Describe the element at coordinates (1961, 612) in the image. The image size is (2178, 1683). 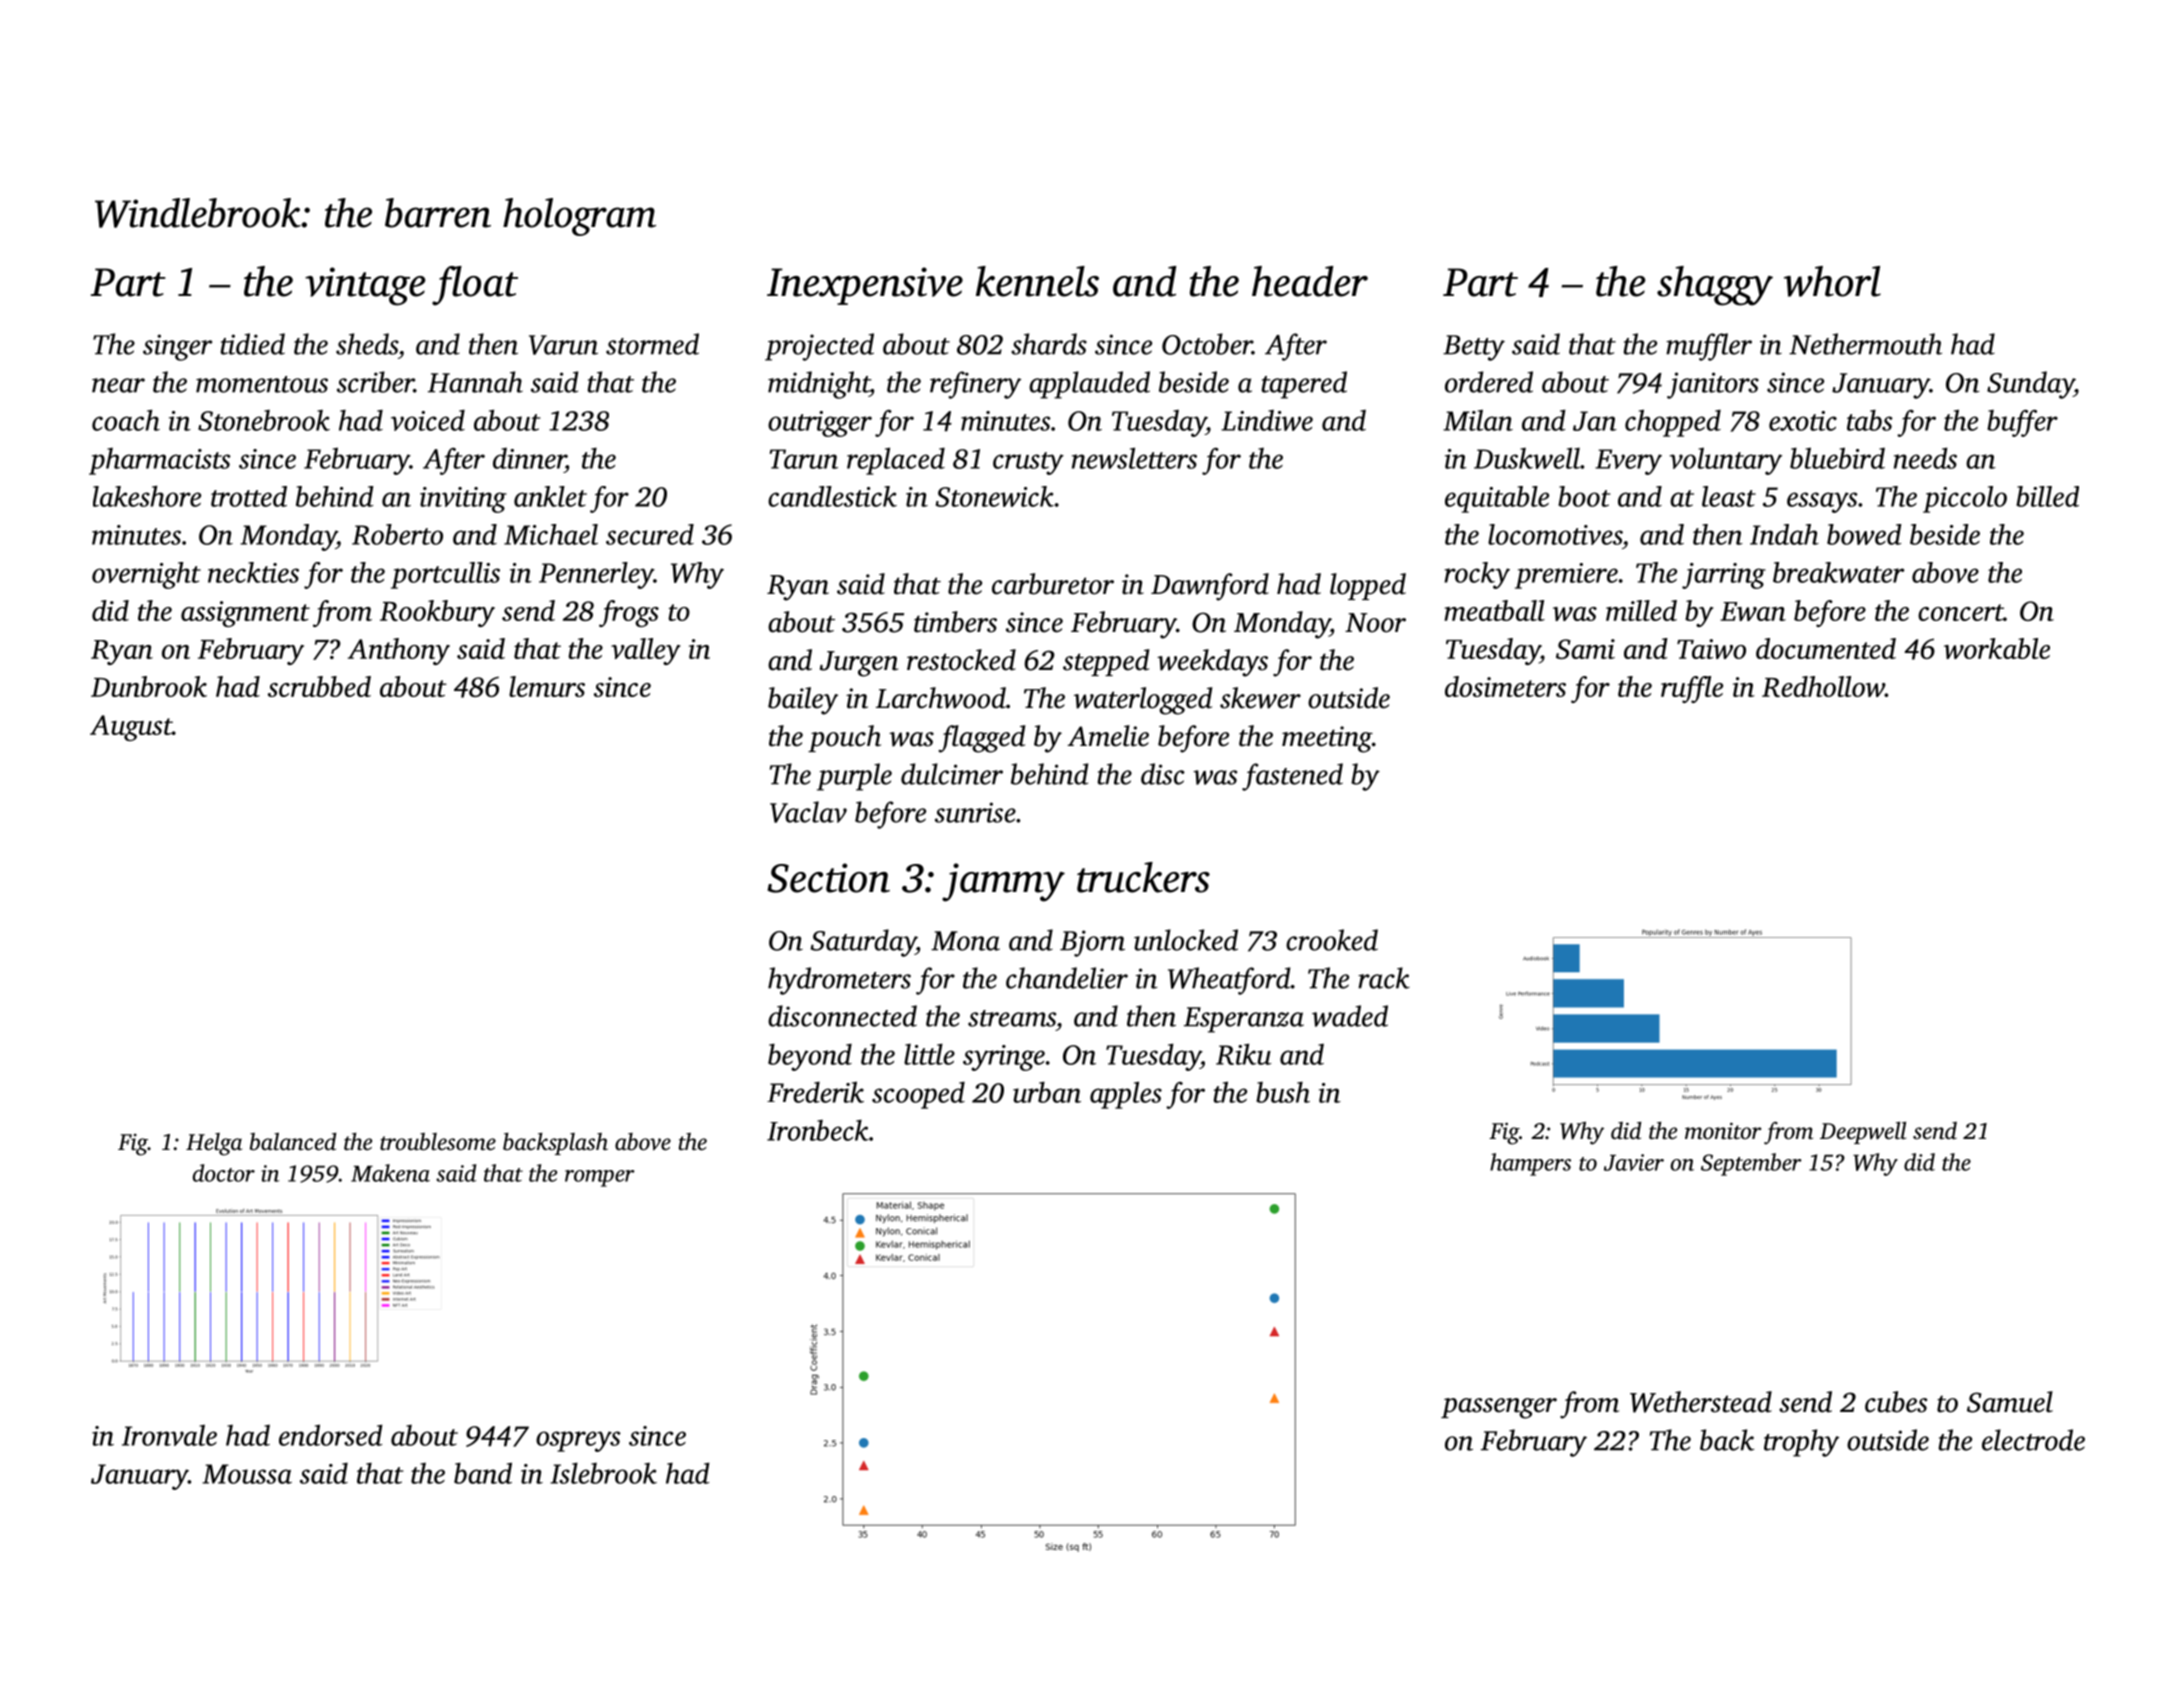
I see `concert` at that location.
